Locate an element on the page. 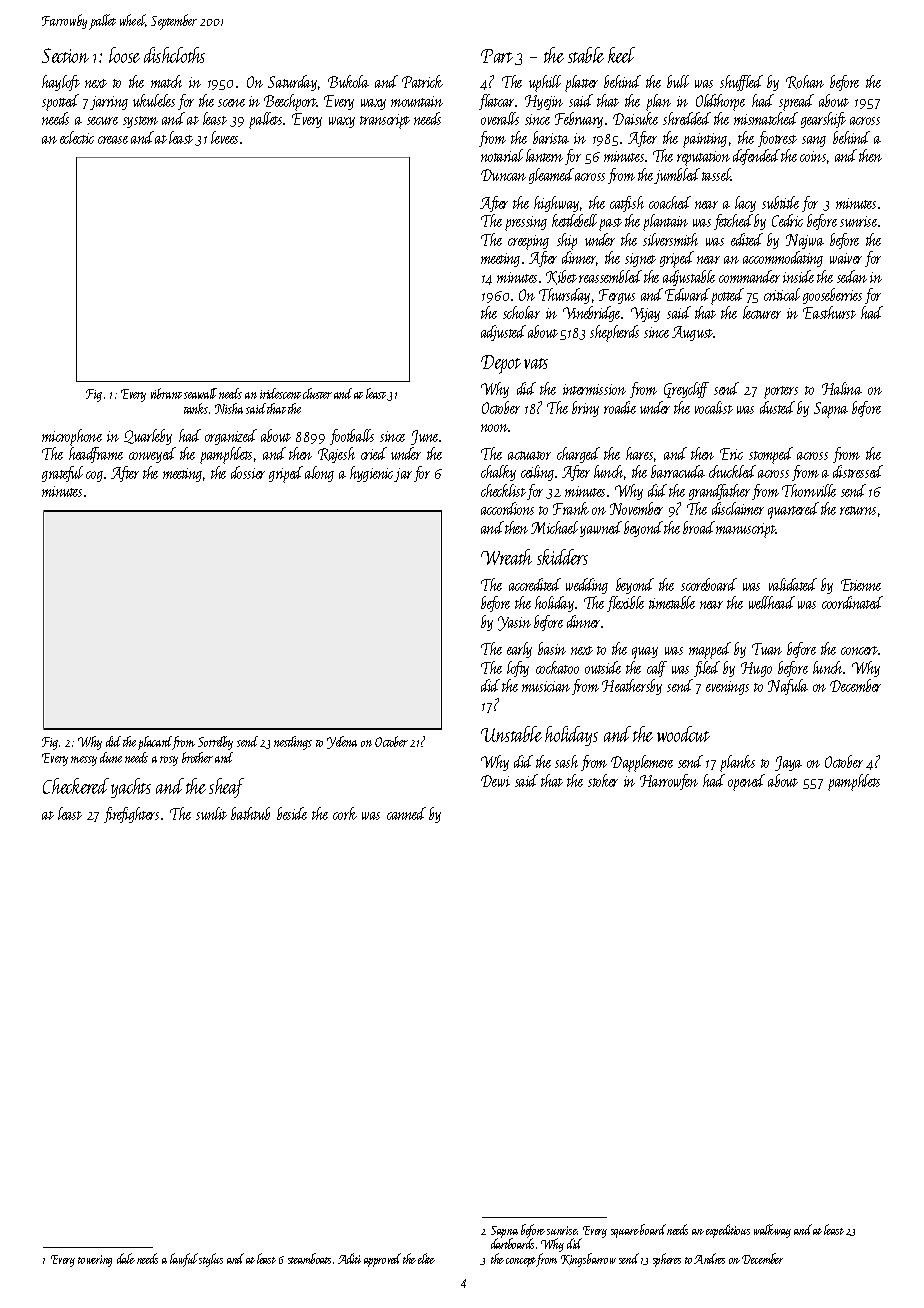  dossier is located at coordinates (248, 472).
